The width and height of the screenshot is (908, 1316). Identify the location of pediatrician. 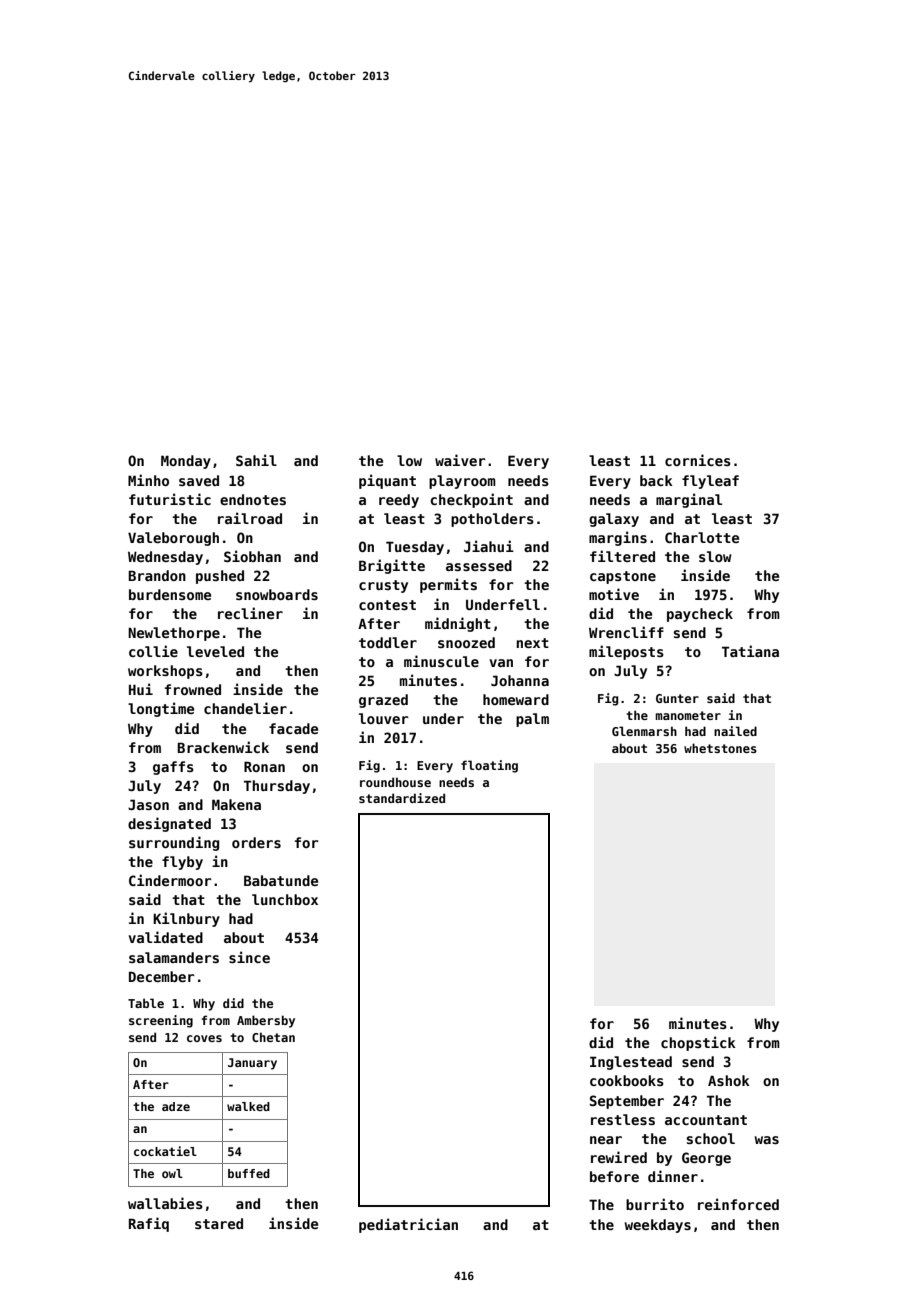
(408, 1225).
